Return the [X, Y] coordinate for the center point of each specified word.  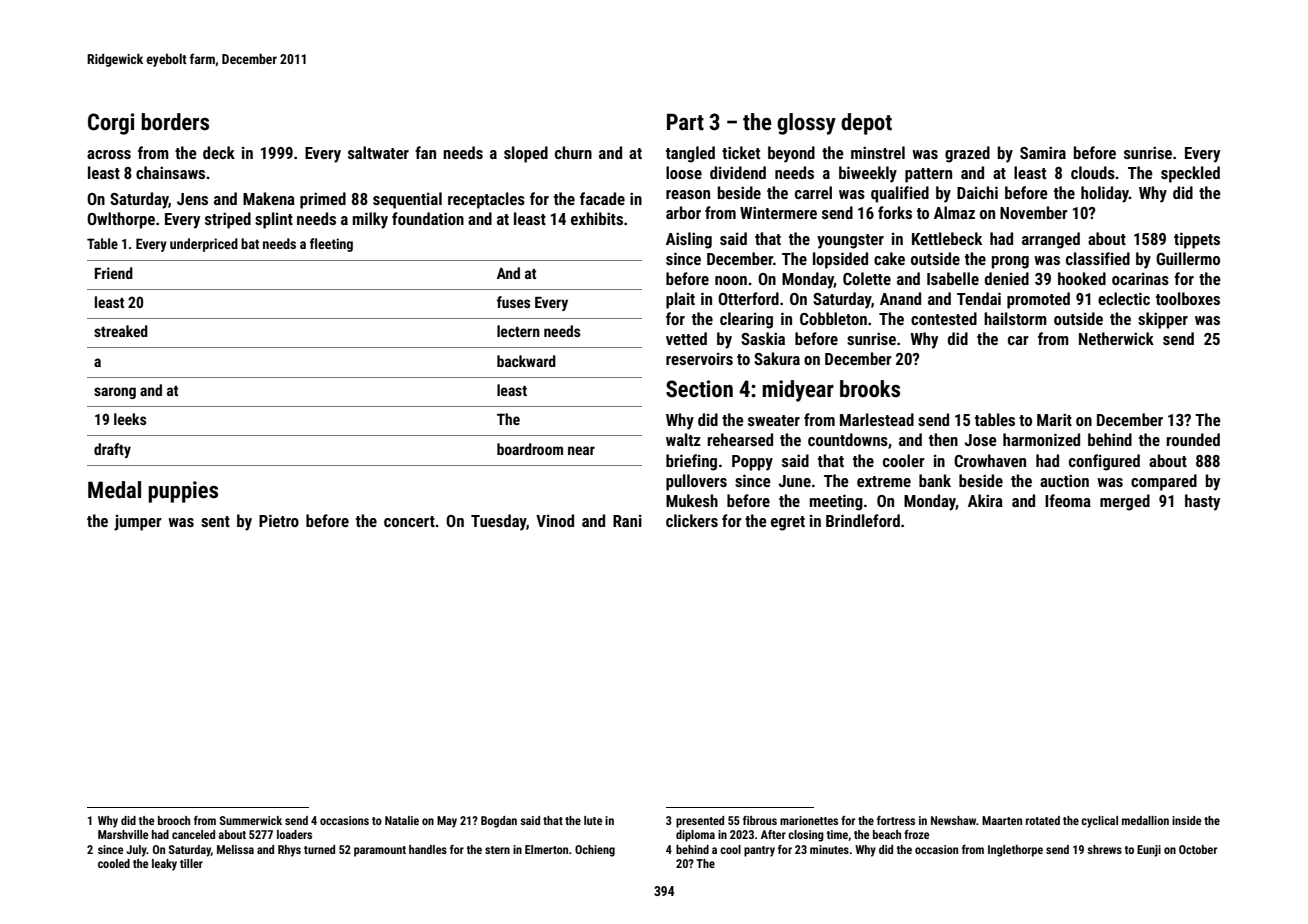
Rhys [289, 851]
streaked [121, 331]
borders [175, 122]
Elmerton [546, 849]
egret [788, 523]
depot [866, 124]
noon [731, 280]
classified [1098, 258]
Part [685, 122]
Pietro [279, 520]
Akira [985, 500]
